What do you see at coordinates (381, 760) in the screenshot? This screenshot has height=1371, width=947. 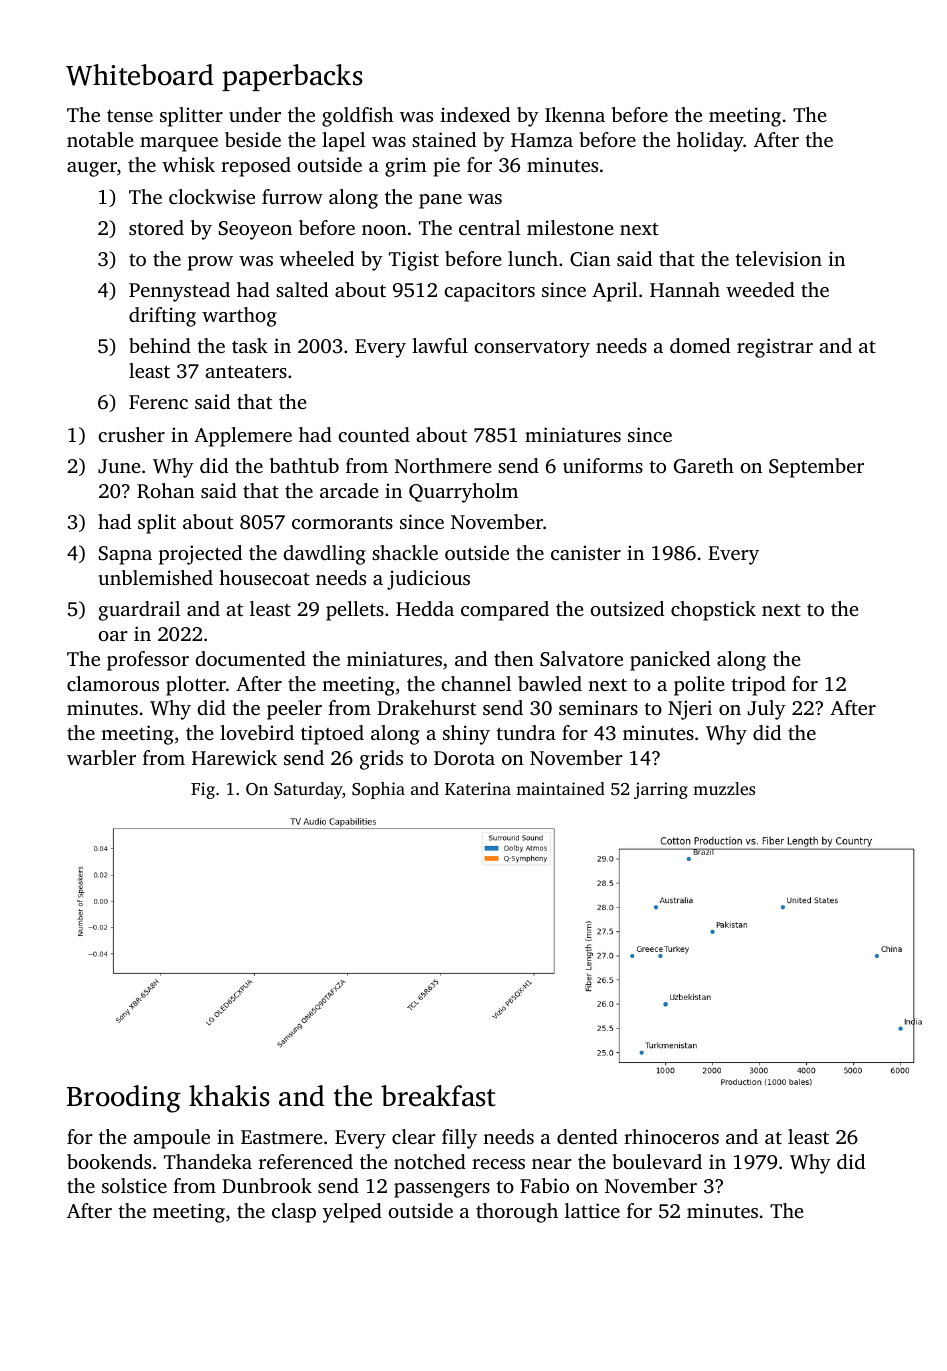 I see `grids` at bounding box center [381, 760].
